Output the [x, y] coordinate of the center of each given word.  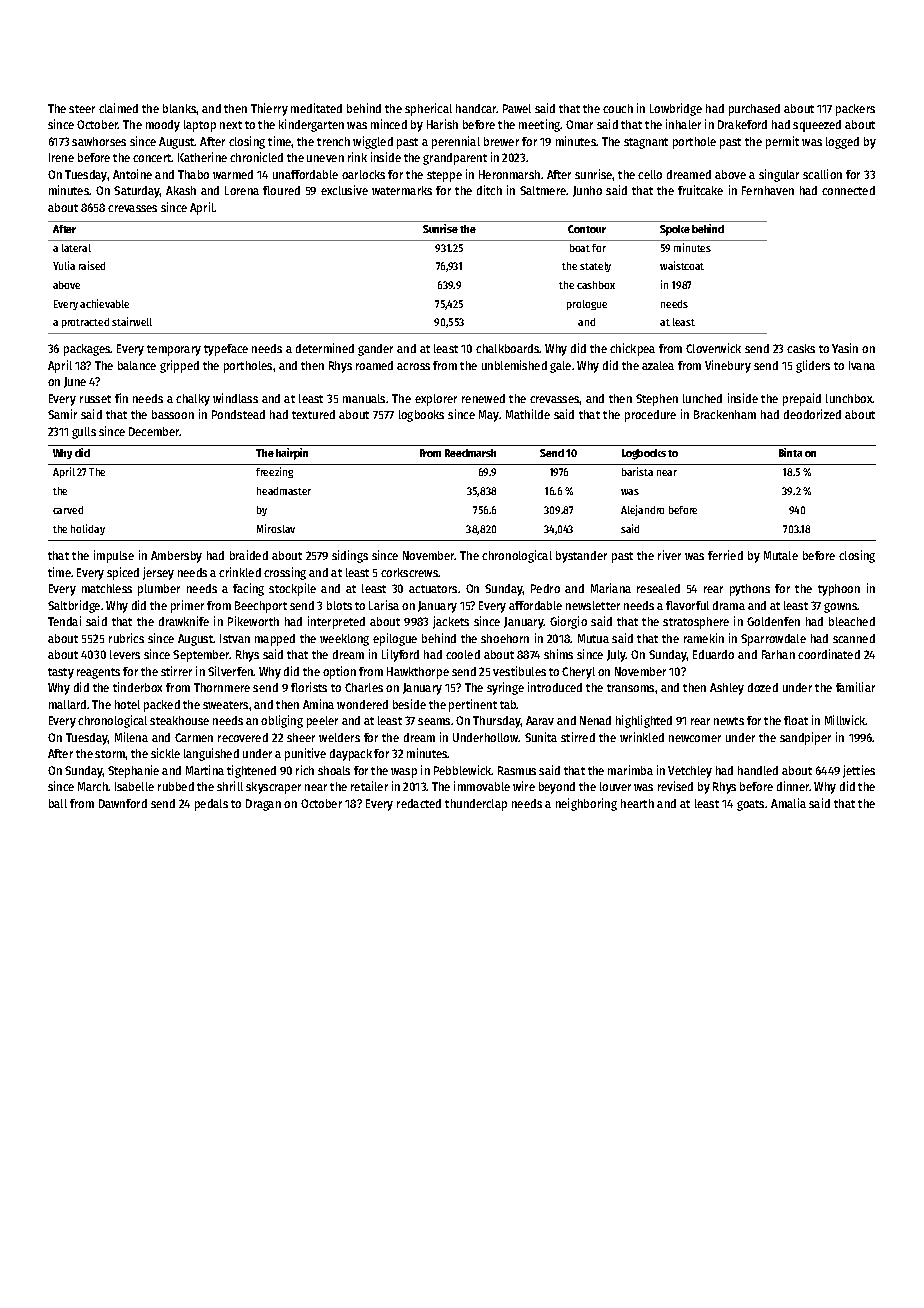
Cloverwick [713, 348]
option [339, 672]
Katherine [202, 157]
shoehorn [505, 638]
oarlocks [363, 174]
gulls [84, 433]
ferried [725, 555]
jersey [158, 573]
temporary [174, 350]
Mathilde [528, 414]
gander [375, 350]
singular [779, 175]
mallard [67, 704]
